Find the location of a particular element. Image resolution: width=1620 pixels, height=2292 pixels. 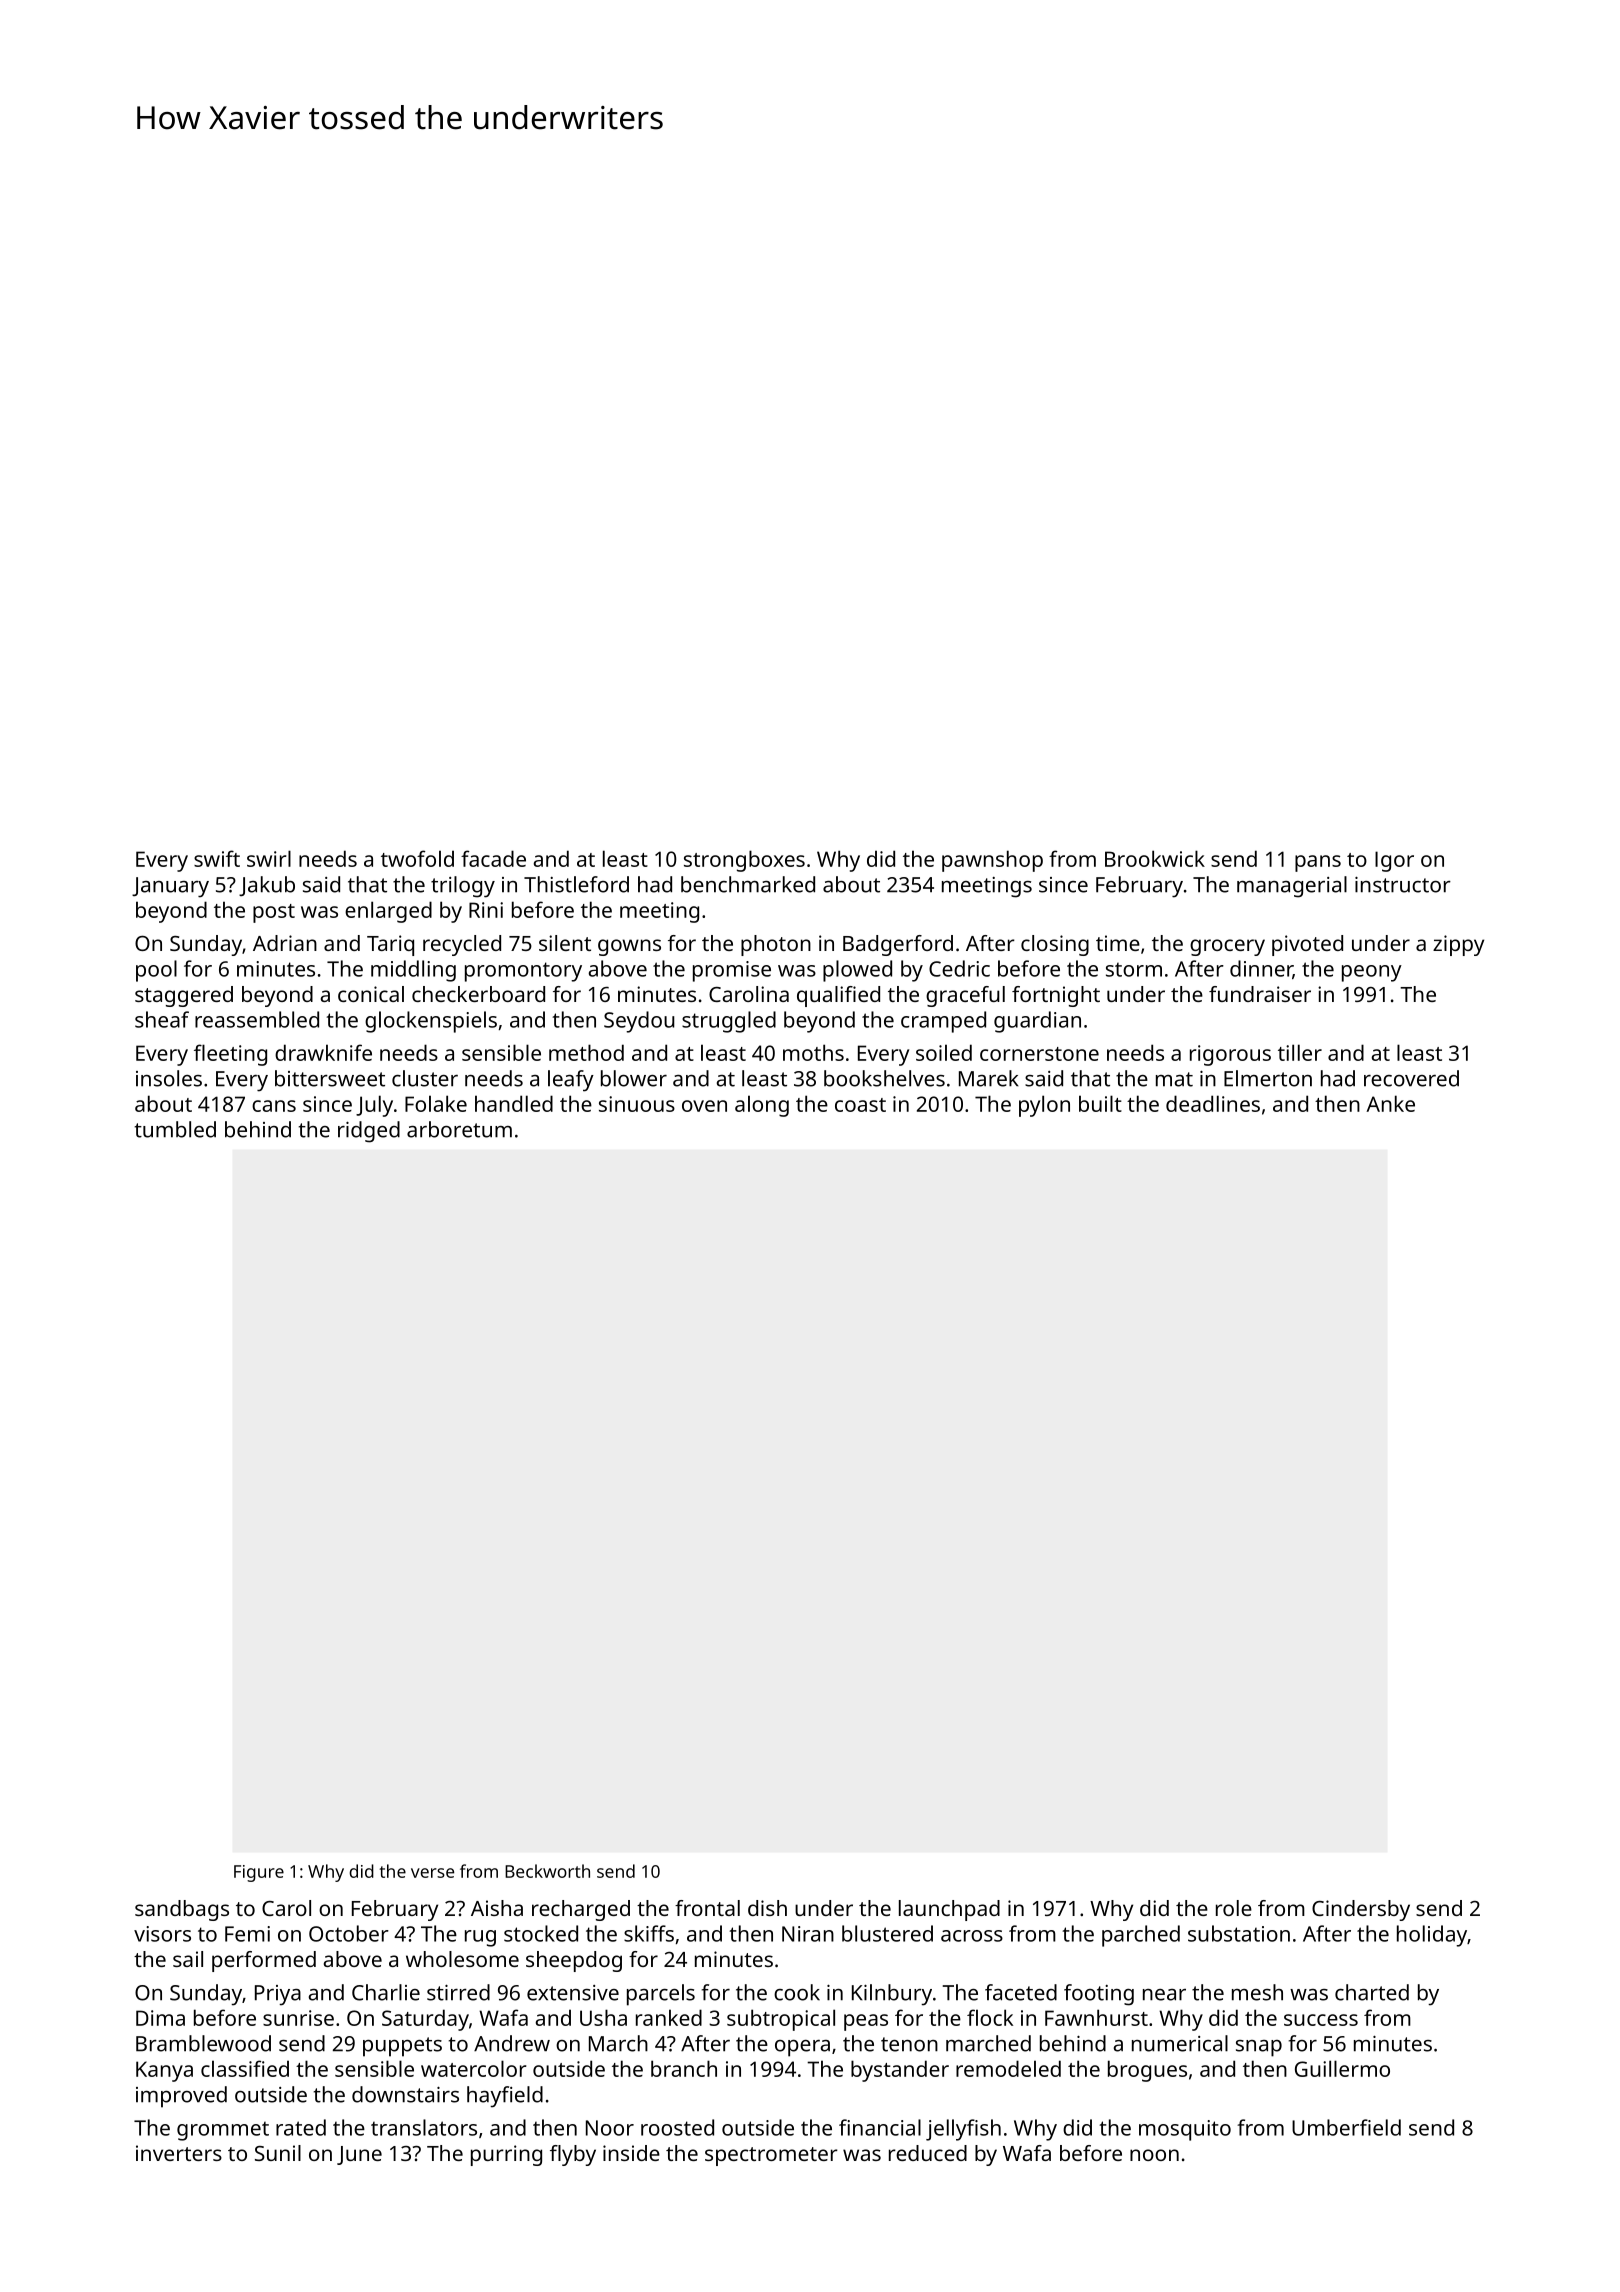

arboretum is located at coordinates (459, 1129).
